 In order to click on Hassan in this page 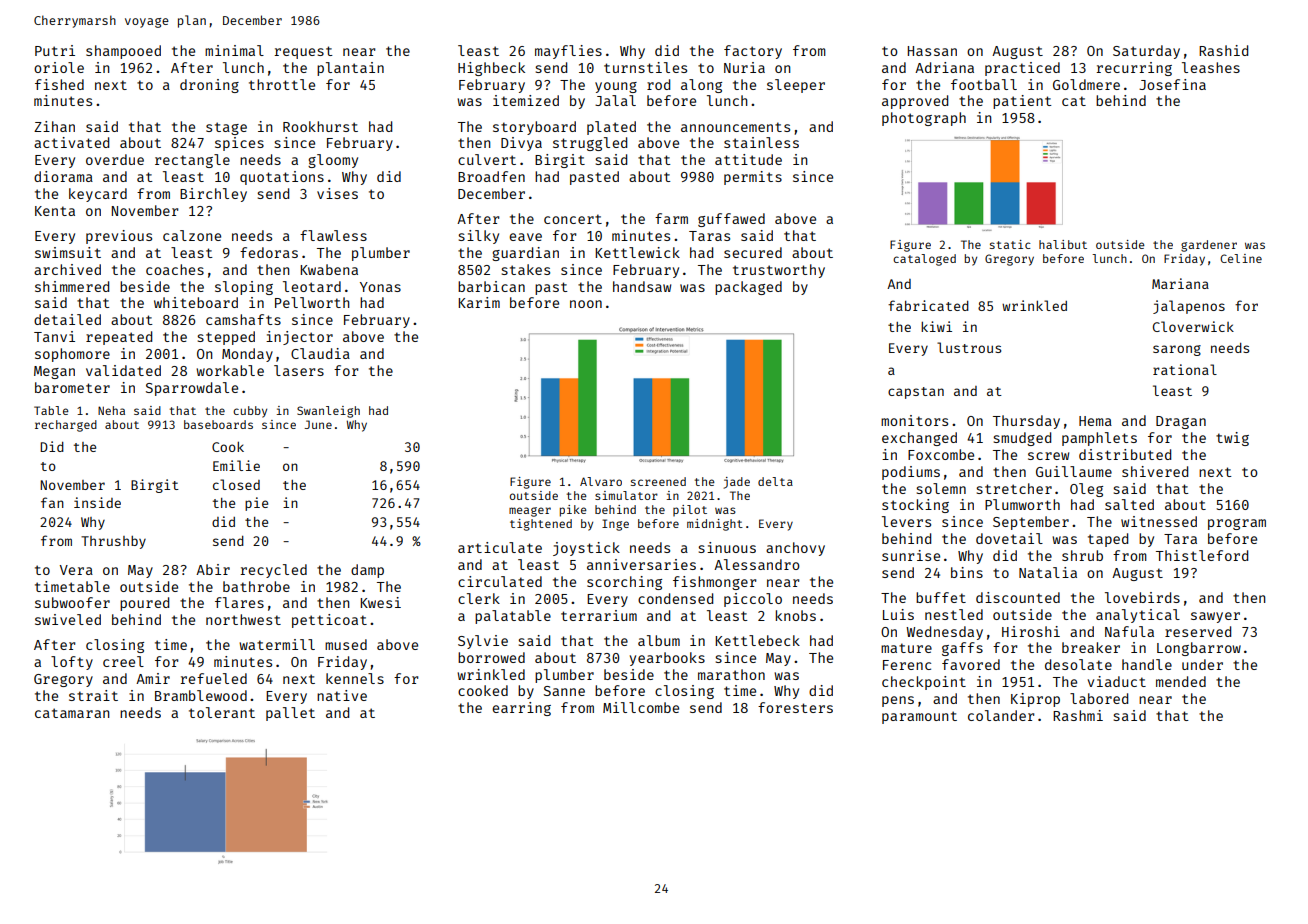, I will do `click(932, 51)`.
